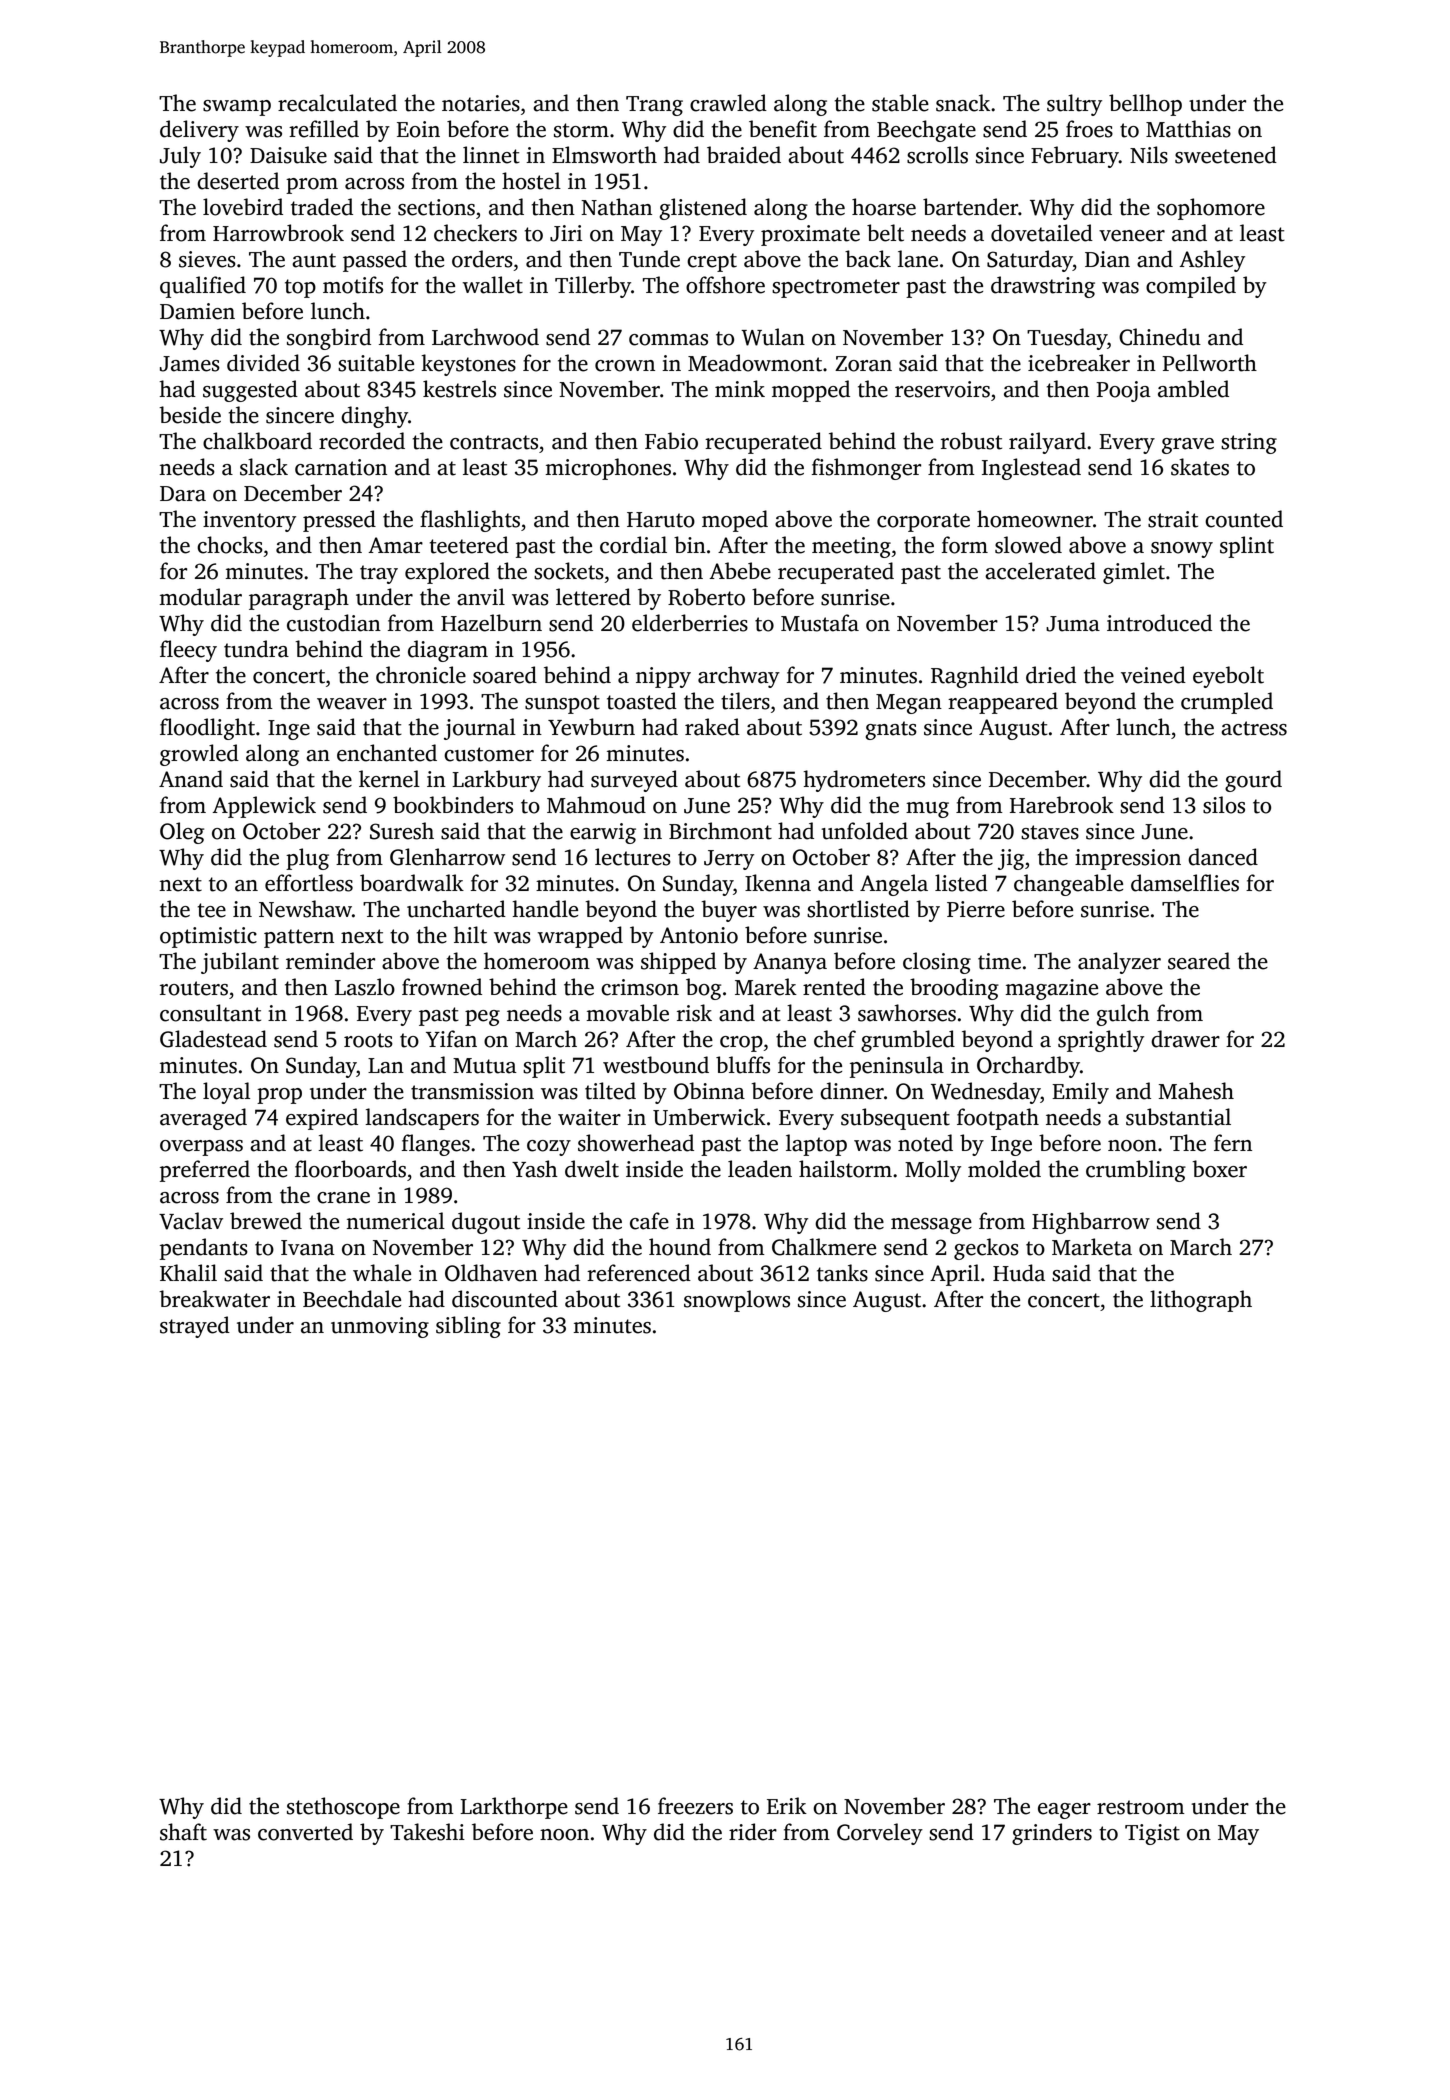 Image resolution: width=1450 pixels, height=2100 pixels. Describe the element at coordinates (1212, 261) in the document. I see `Ashley` at that location.
